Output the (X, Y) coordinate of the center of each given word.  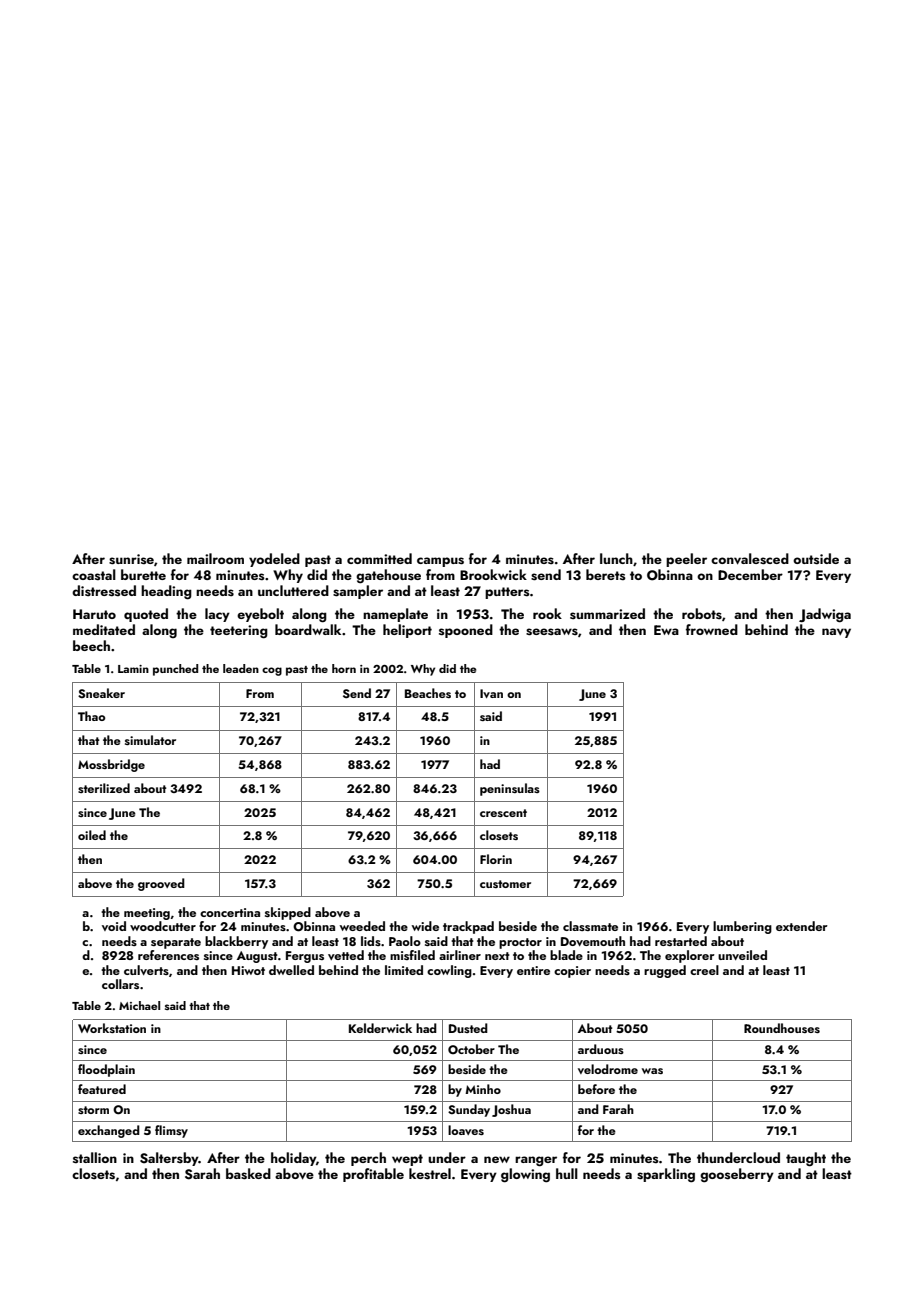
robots (702, 614)
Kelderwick (380, 1028)
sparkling (666, 1175)
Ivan (491, 693)
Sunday (469, 1110)
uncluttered (293, 590)
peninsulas (510, 789)
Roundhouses (782, 1028)
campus (440, 562)
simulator (150, 740)
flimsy (171, 1131)
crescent (503, 813)
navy (836, 633)
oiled (92, 835)
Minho (483, 1089)
